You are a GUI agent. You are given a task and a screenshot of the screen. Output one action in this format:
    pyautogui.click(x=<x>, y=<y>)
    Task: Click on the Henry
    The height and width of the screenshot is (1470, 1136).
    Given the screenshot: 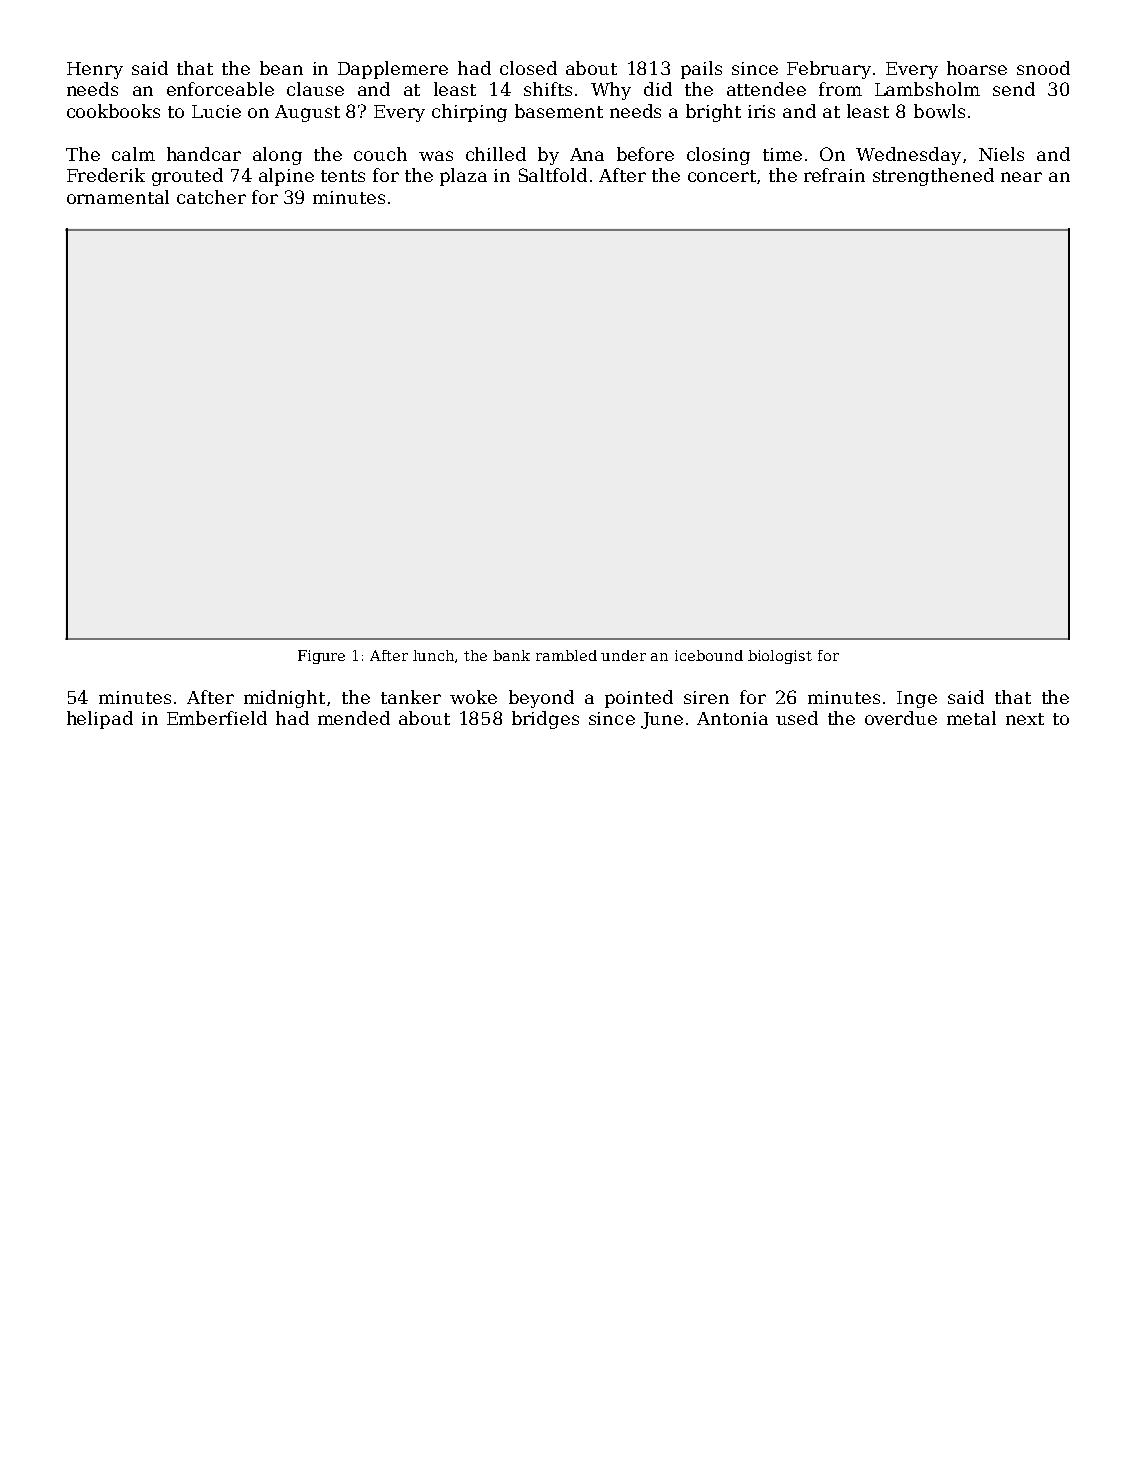 What is the action you would take?
    pyautogui.click(x=95, y=70)
